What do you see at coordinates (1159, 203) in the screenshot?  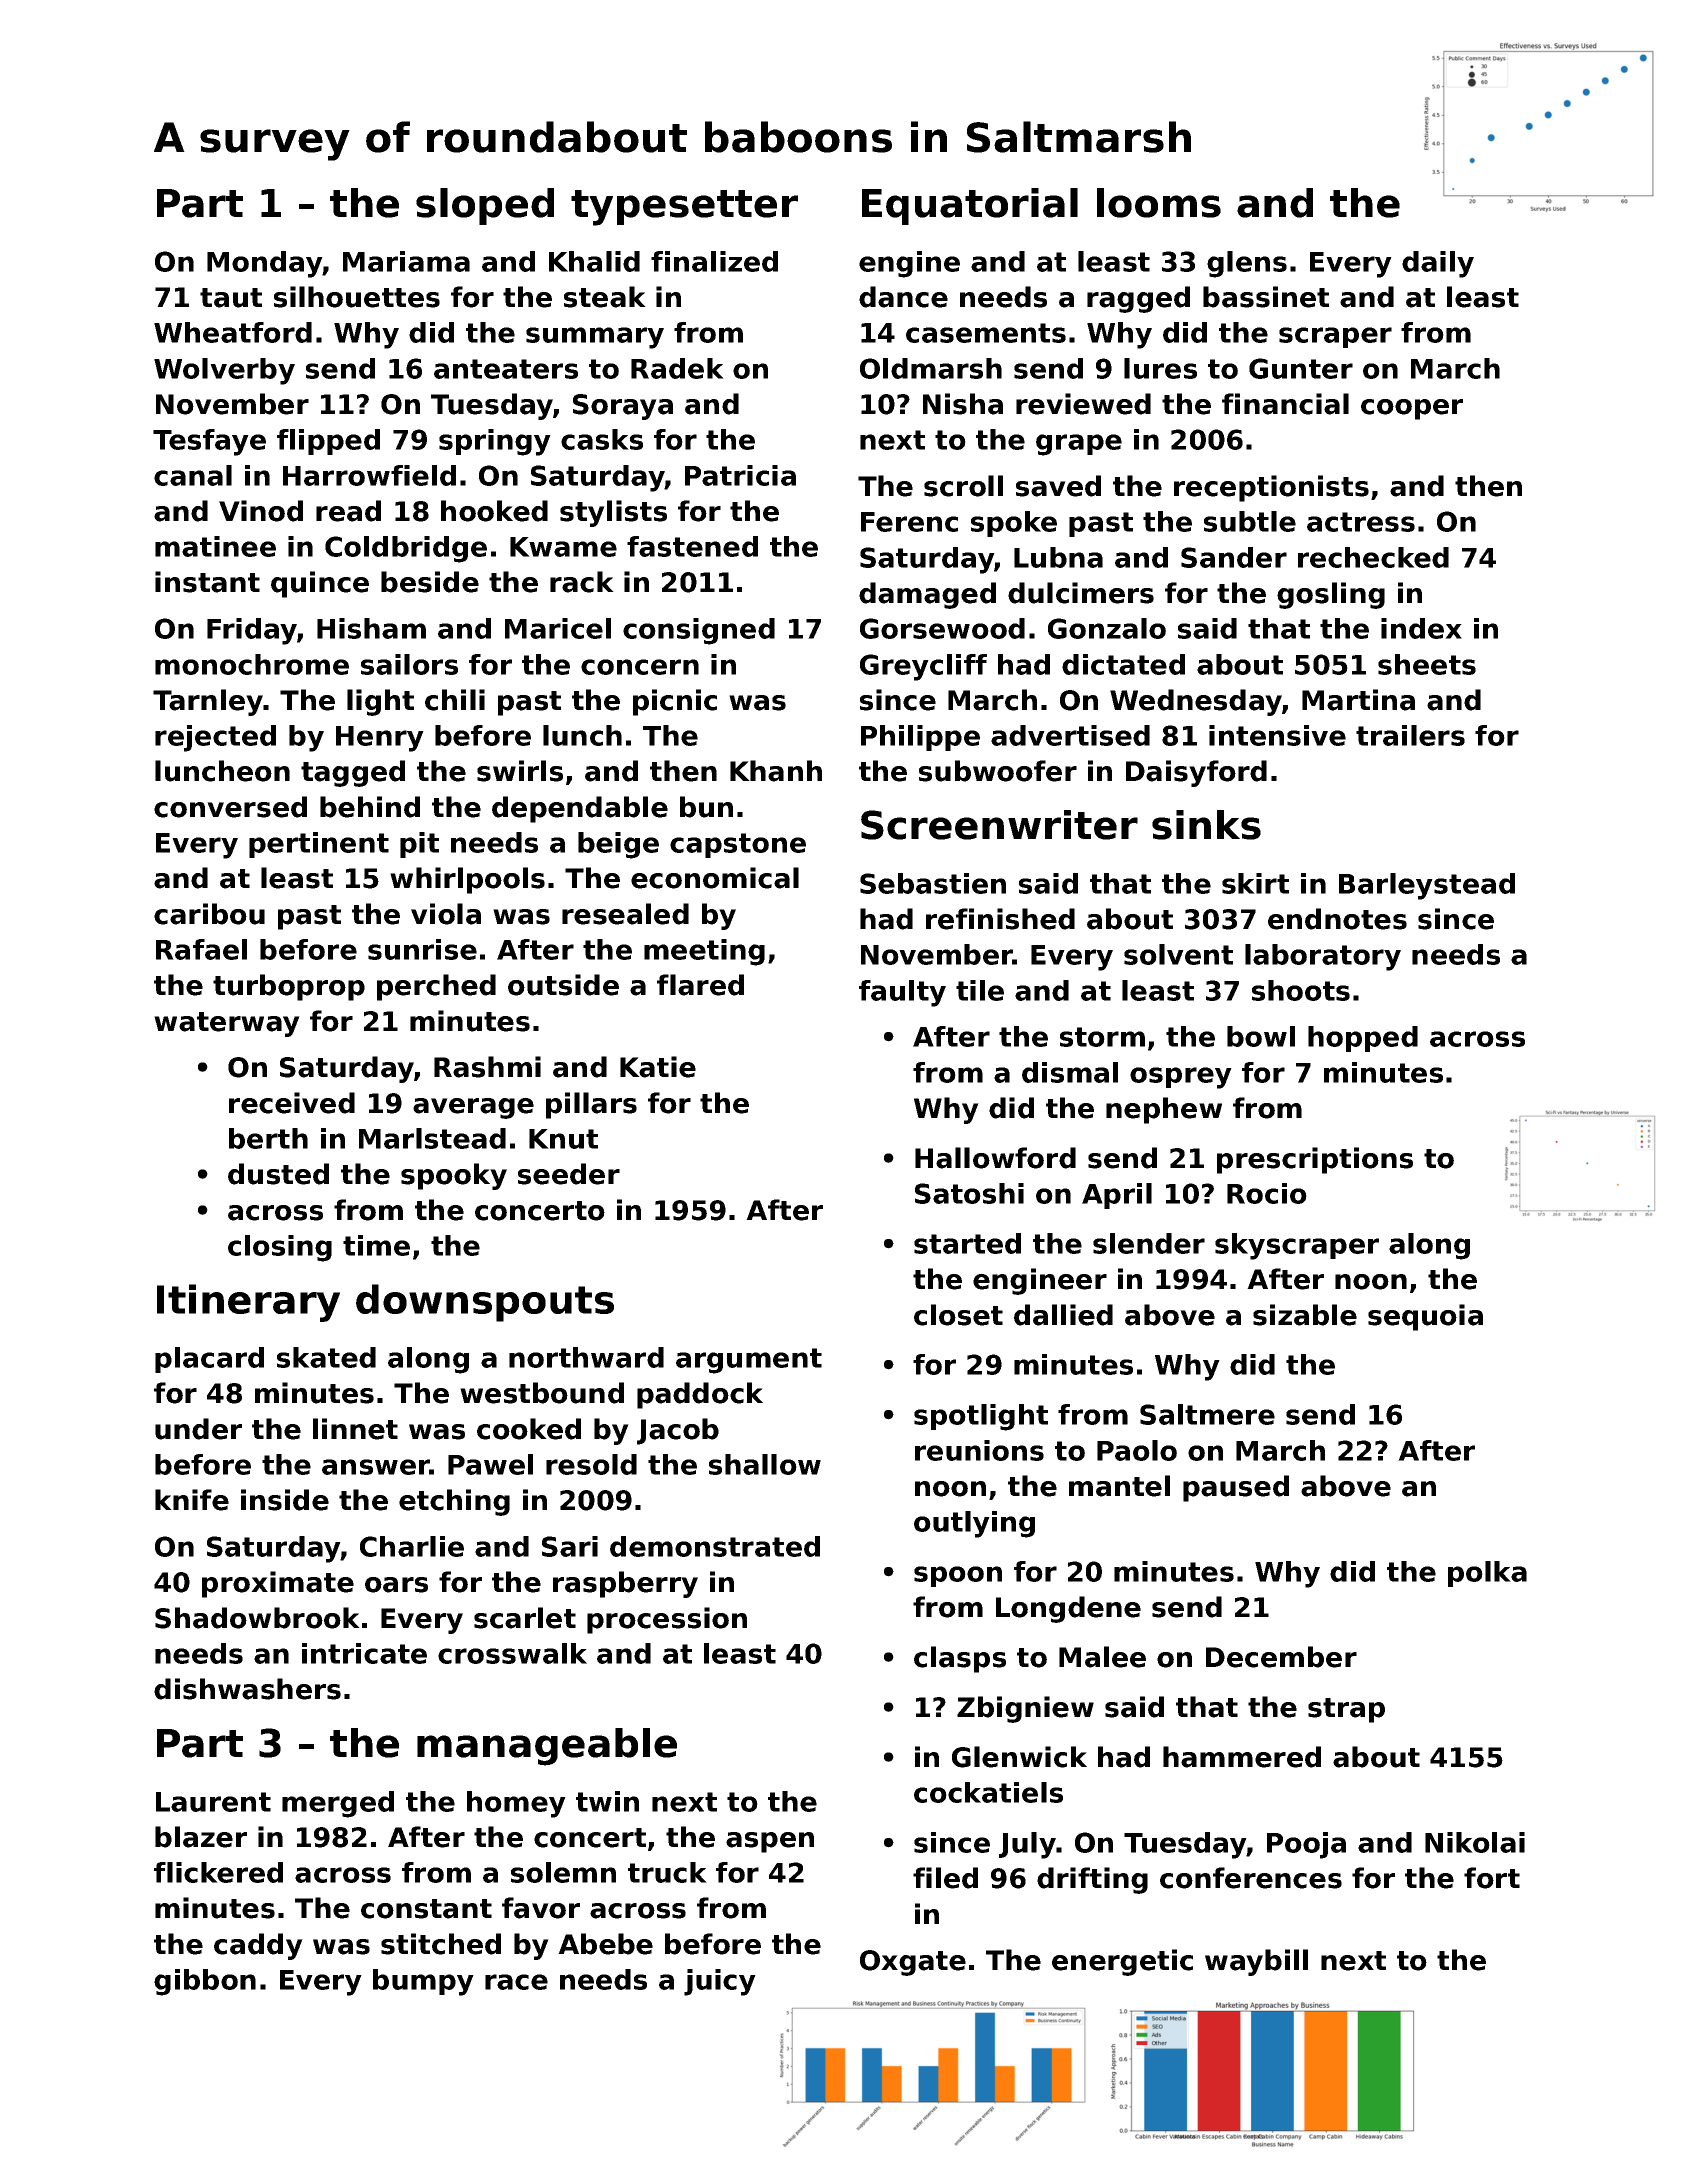 I see `looms` at bounding box center [1159, 203].
